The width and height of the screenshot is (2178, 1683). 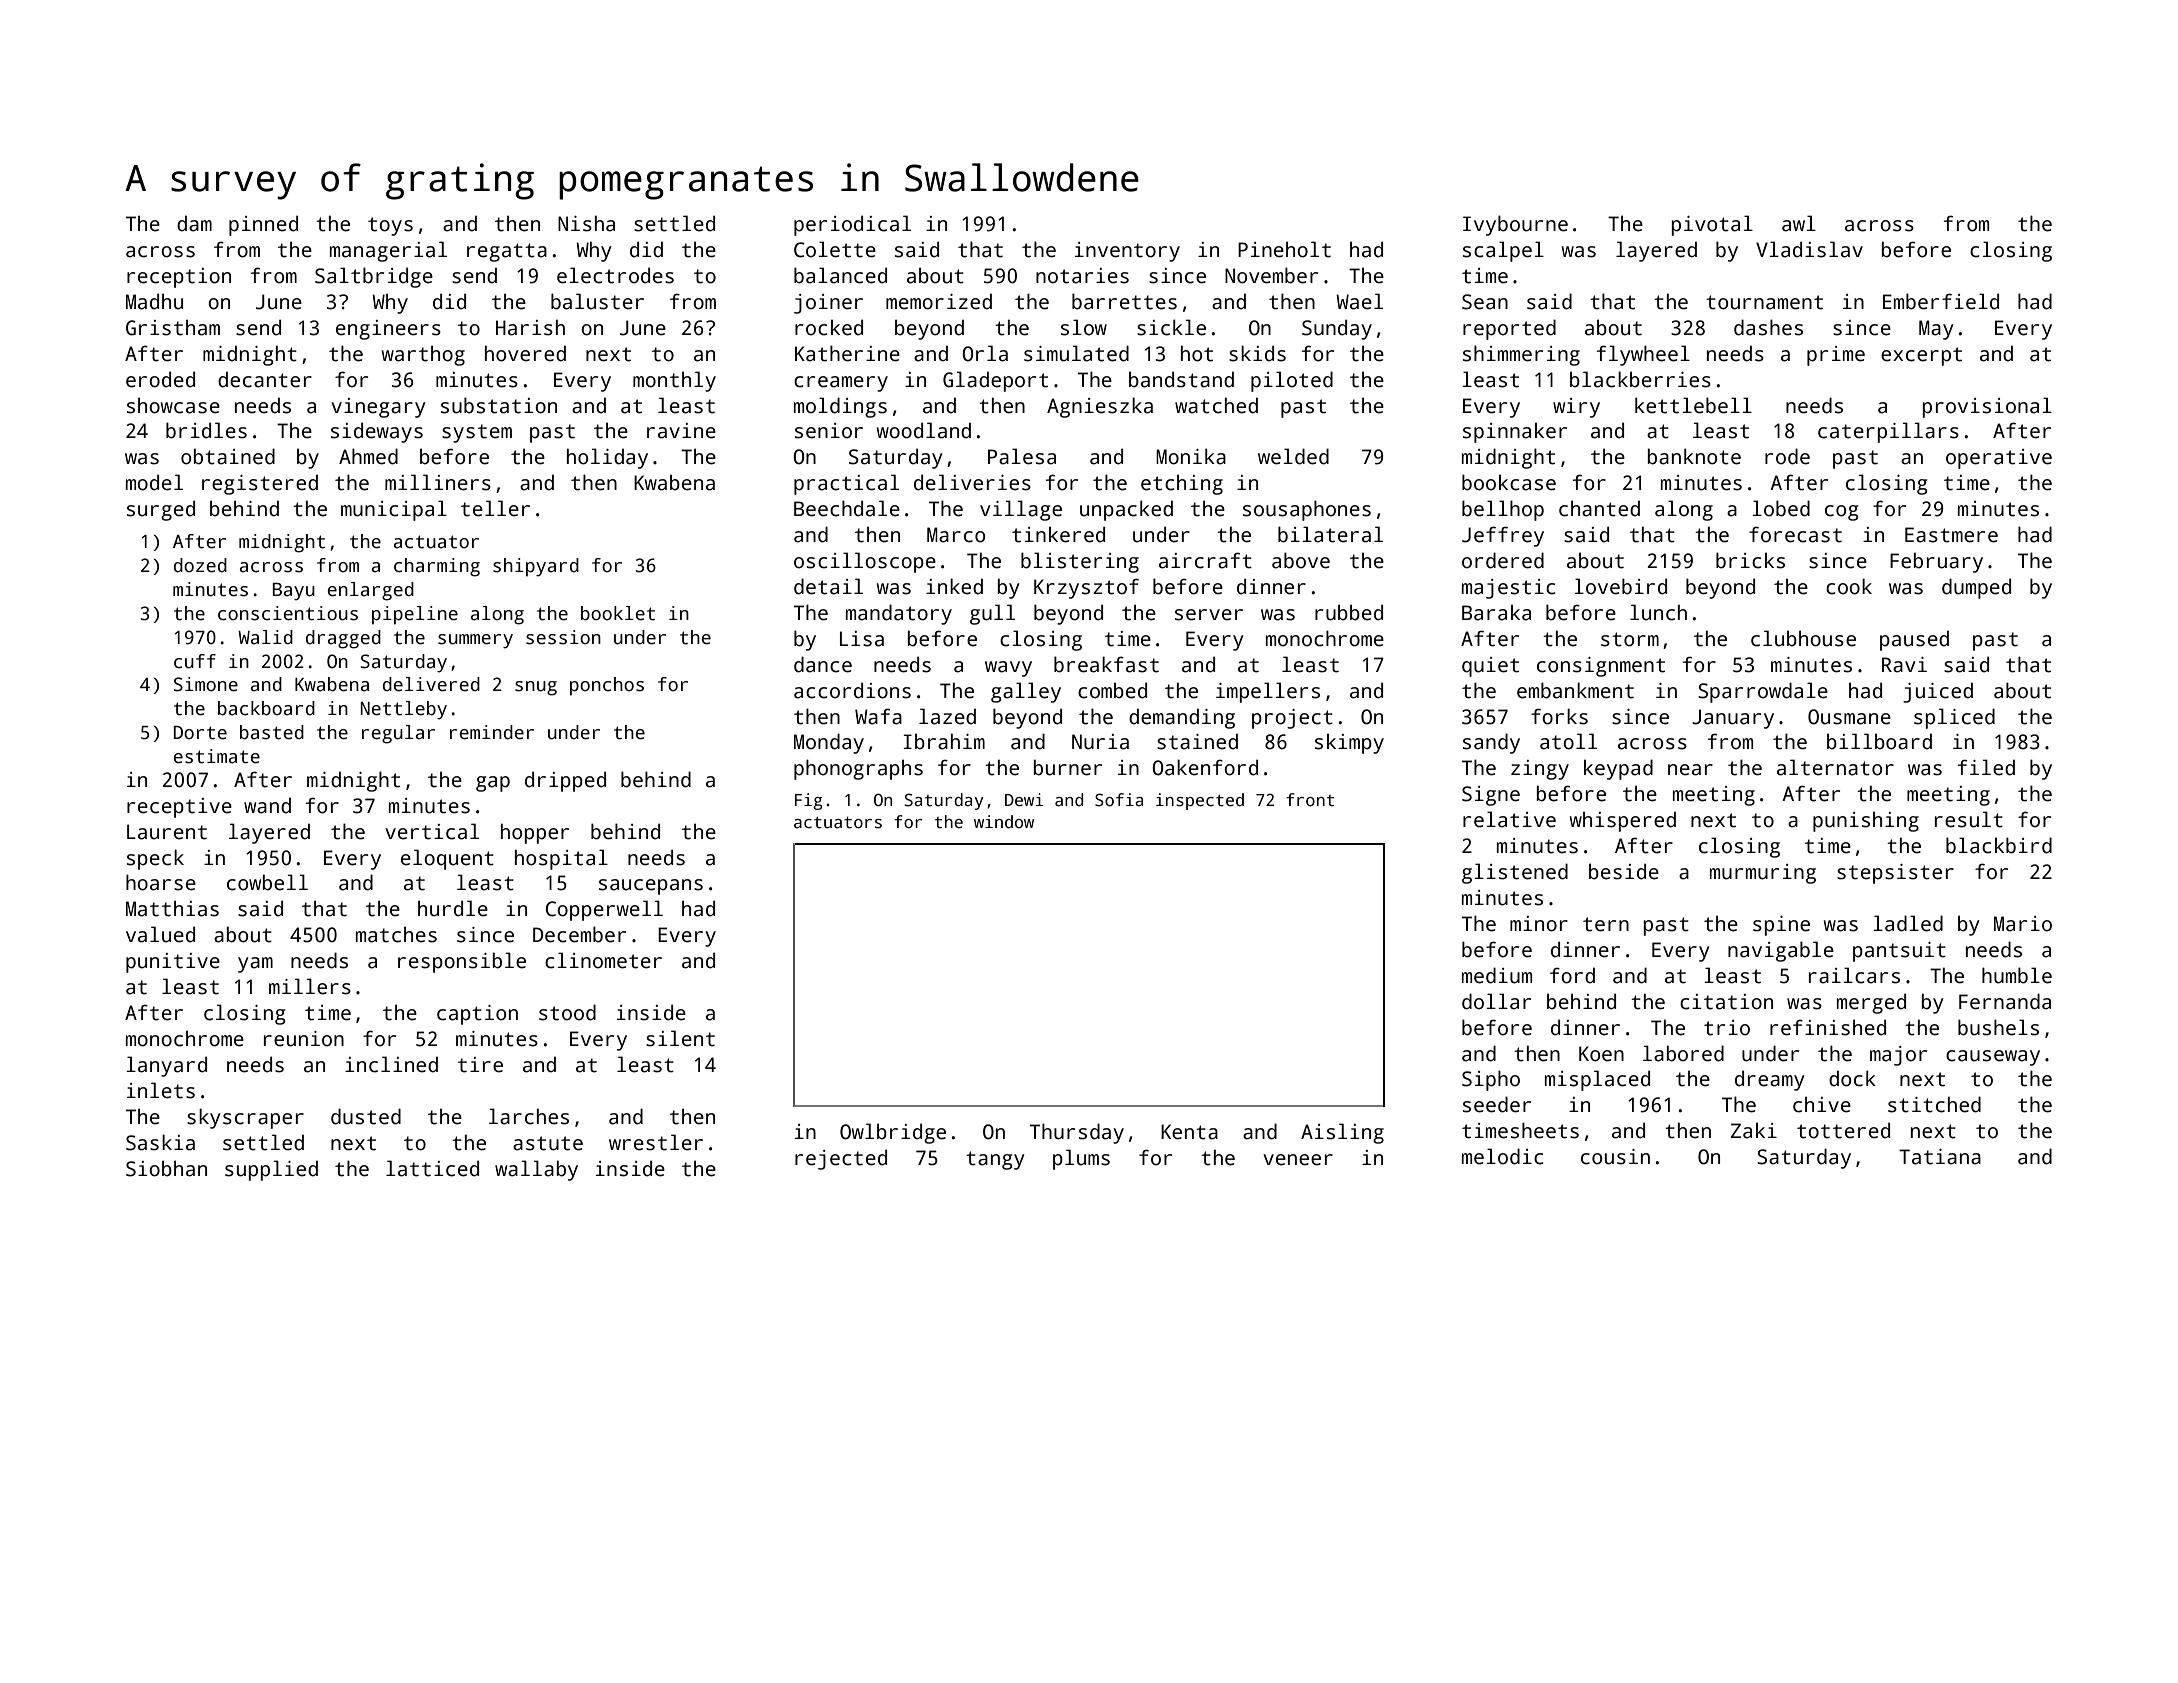 I want to click on project, so click(x=1292, y=719).
